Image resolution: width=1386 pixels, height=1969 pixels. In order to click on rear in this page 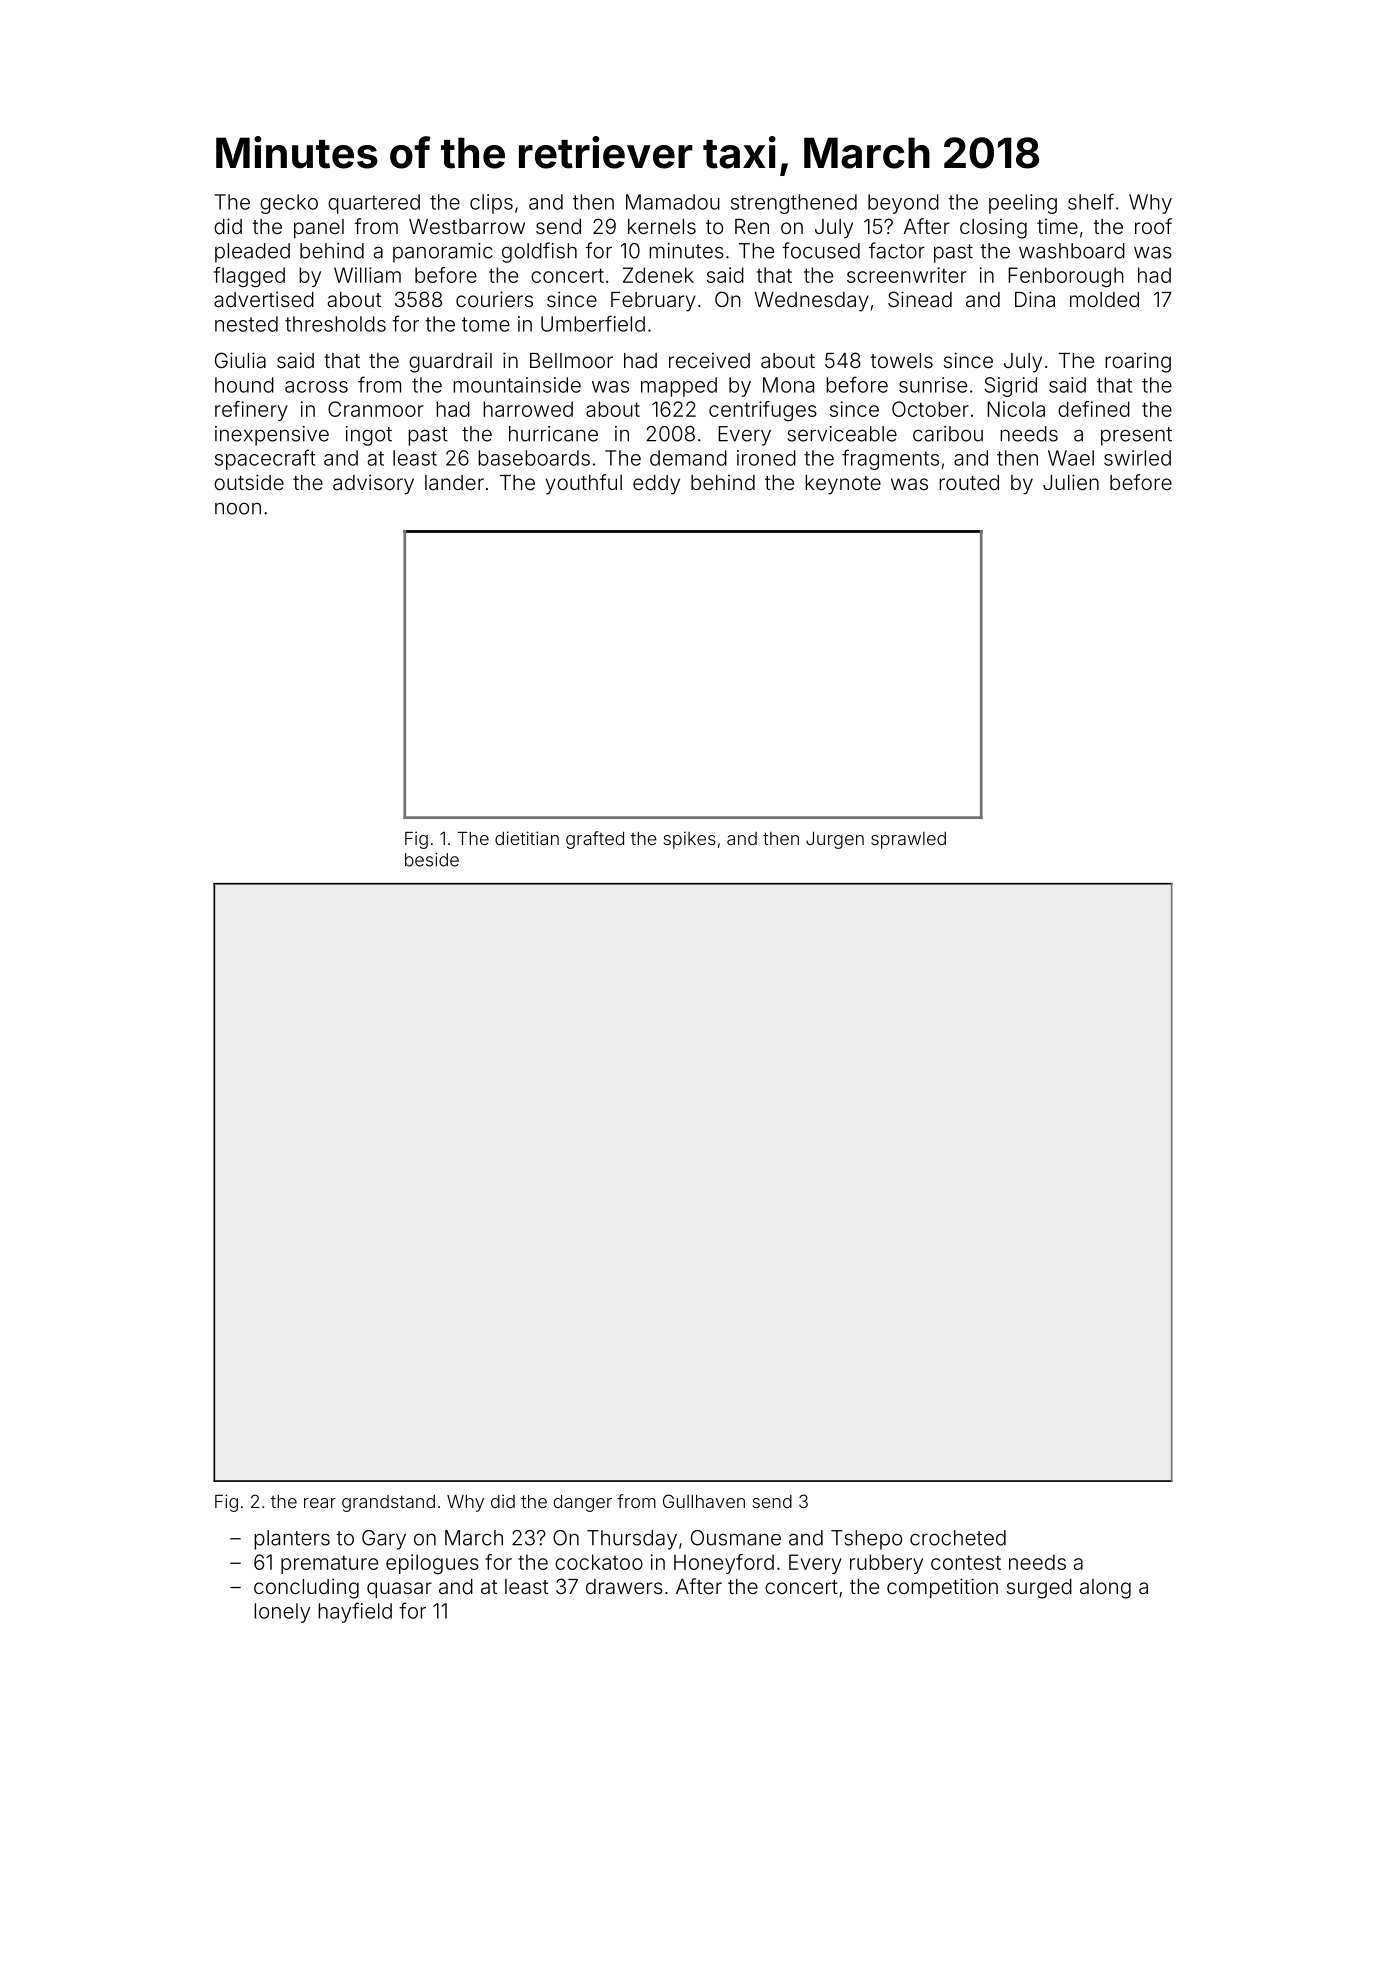, I will do `click(320, 1503)`.
